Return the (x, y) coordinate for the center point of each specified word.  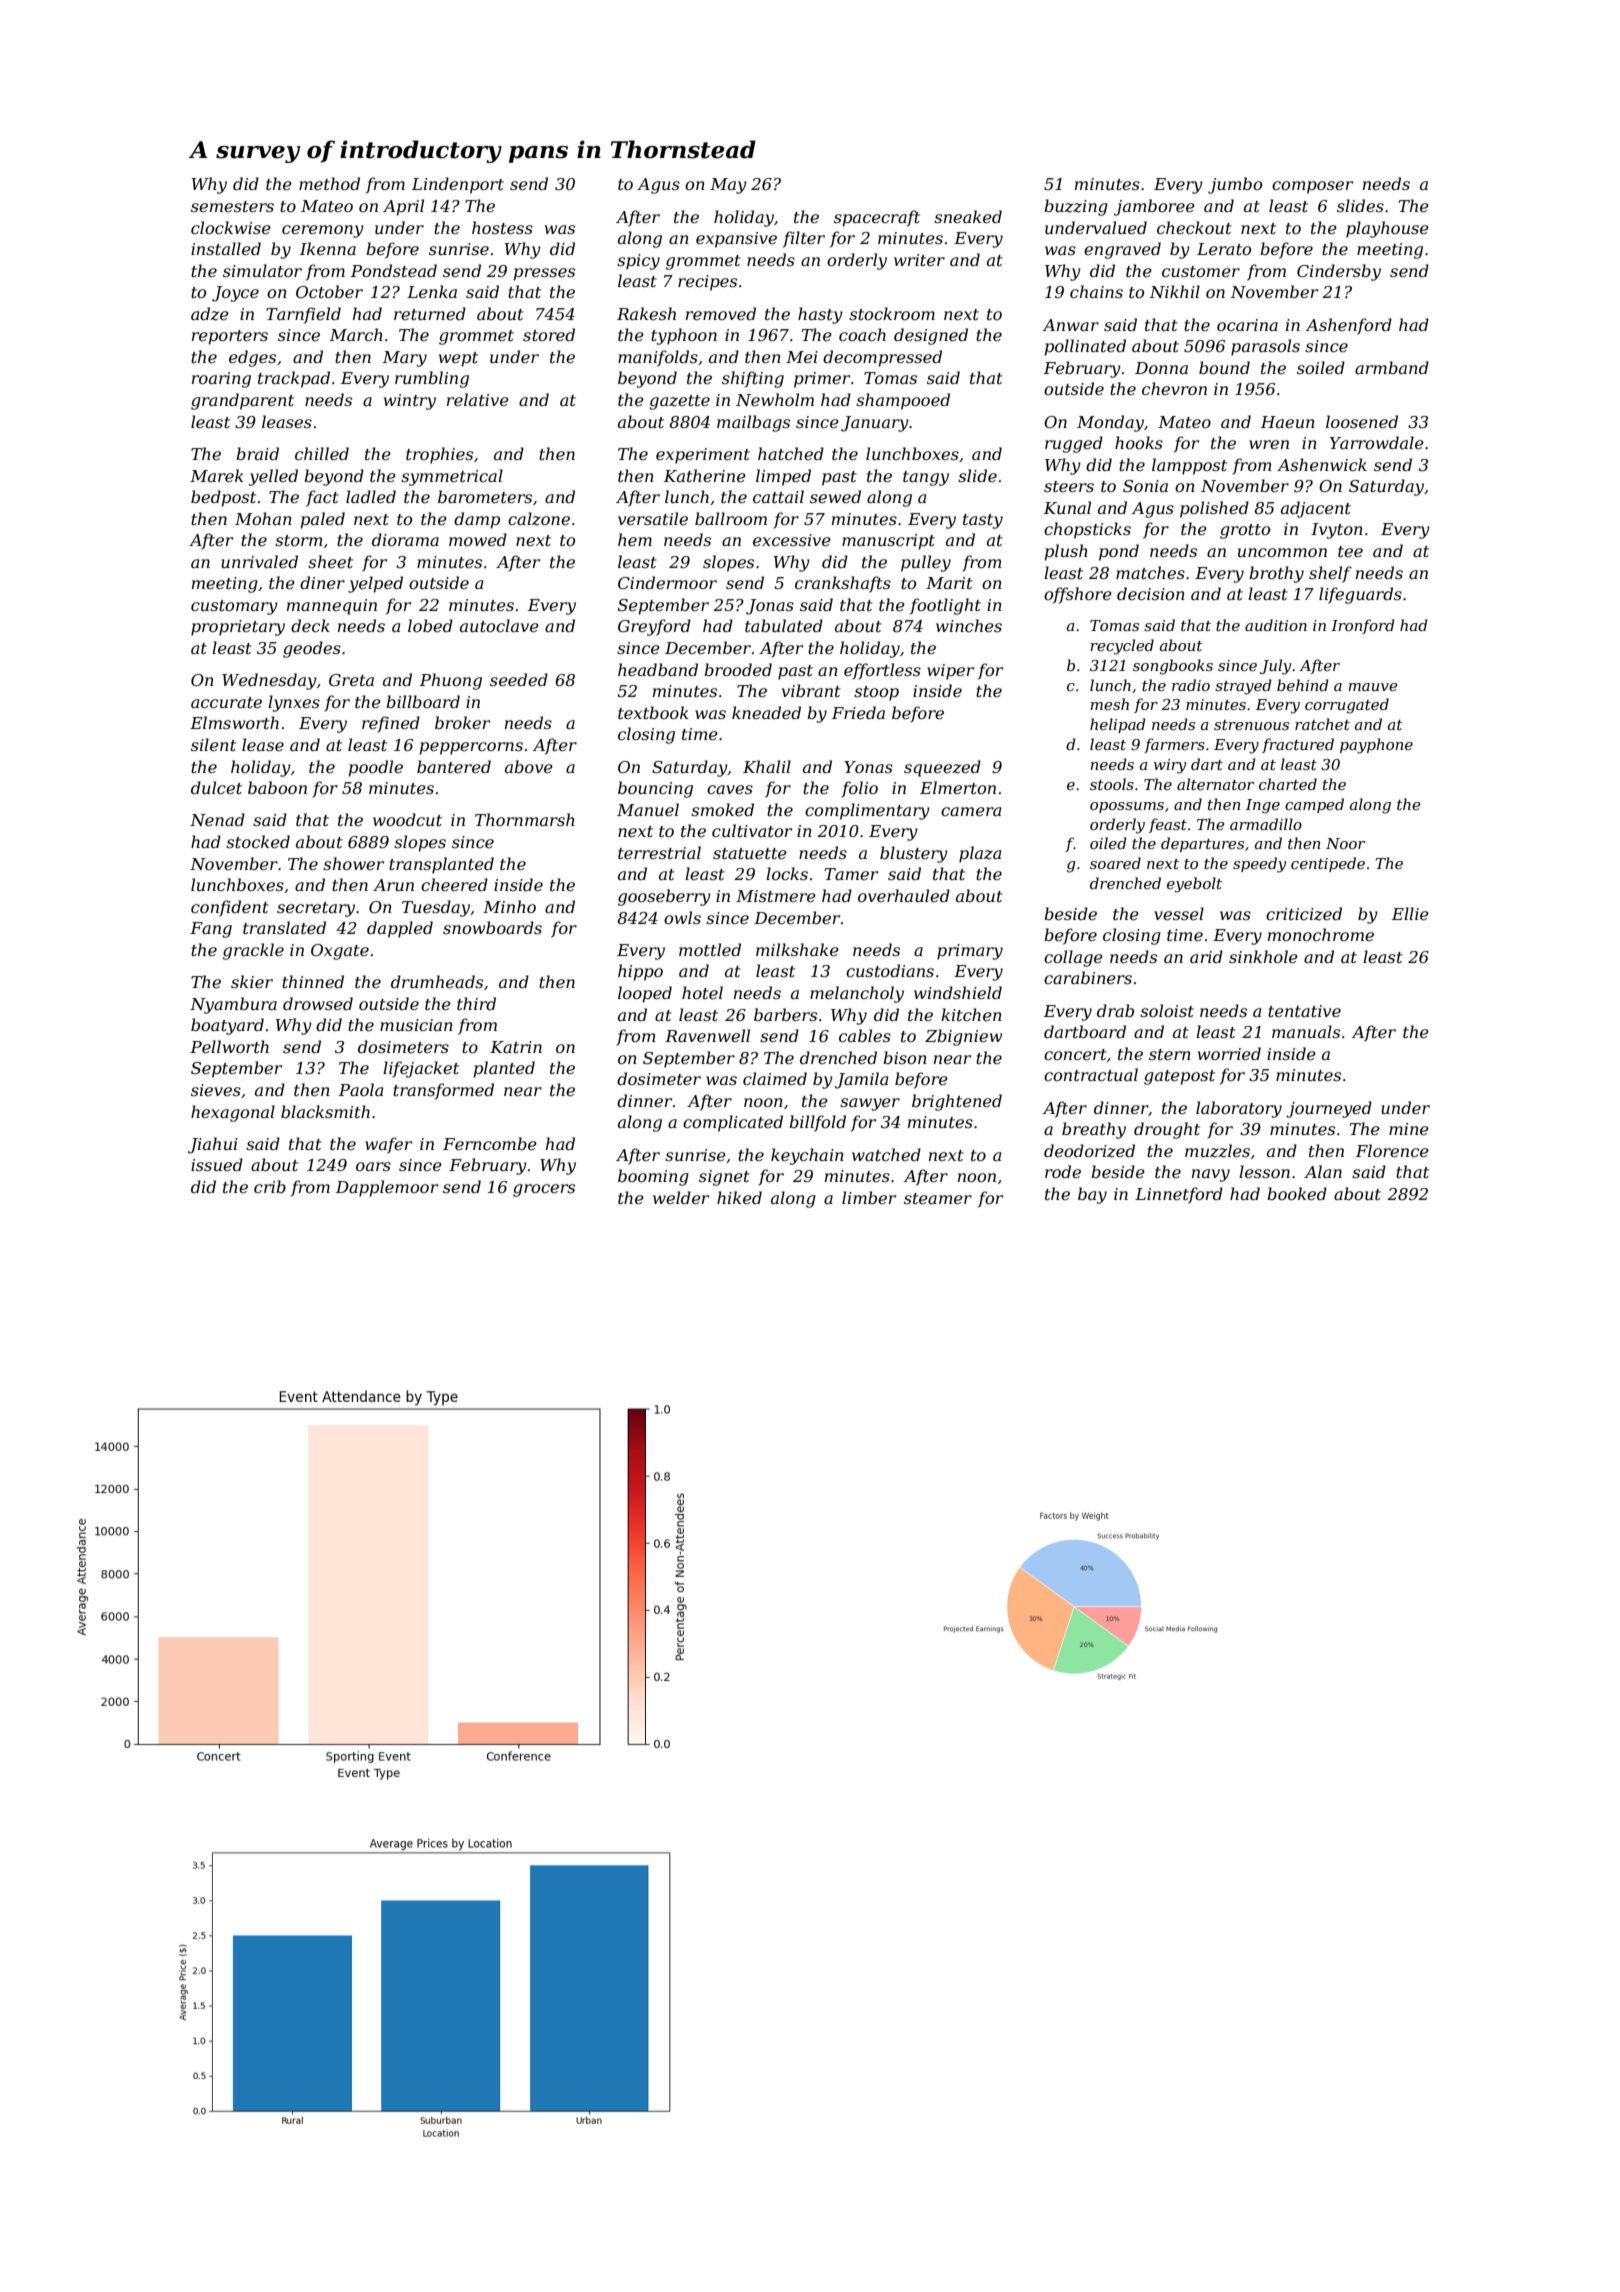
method (329, 183)
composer (1312, 187)
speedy (1259, 865)
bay (1092, 1195)
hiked (739, 1197)
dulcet (216, 787)
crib (270, 1186)
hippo (640, 972)
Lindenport (458, 185)
